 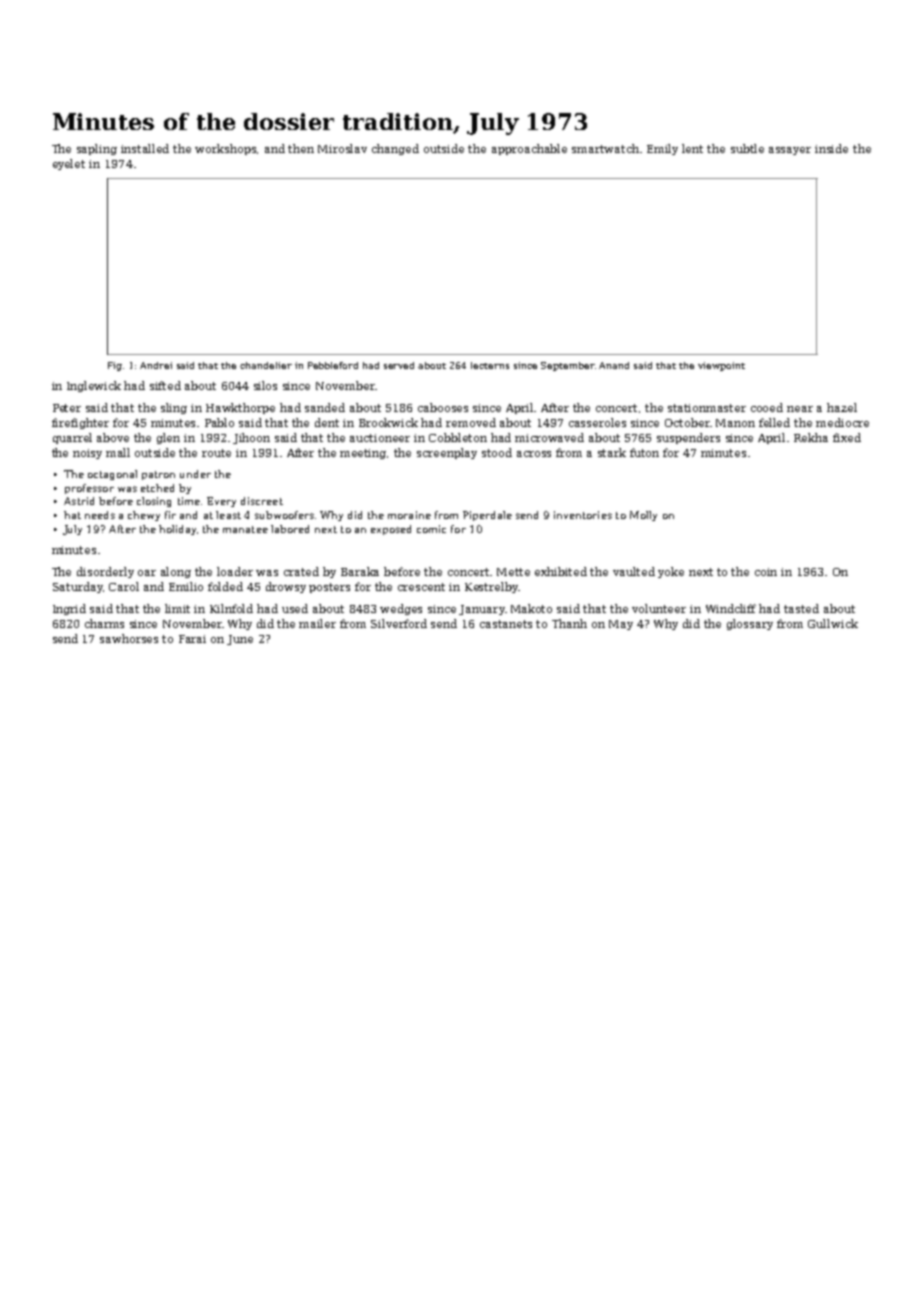 I want to click on inside, so click(x=831, y=148).
